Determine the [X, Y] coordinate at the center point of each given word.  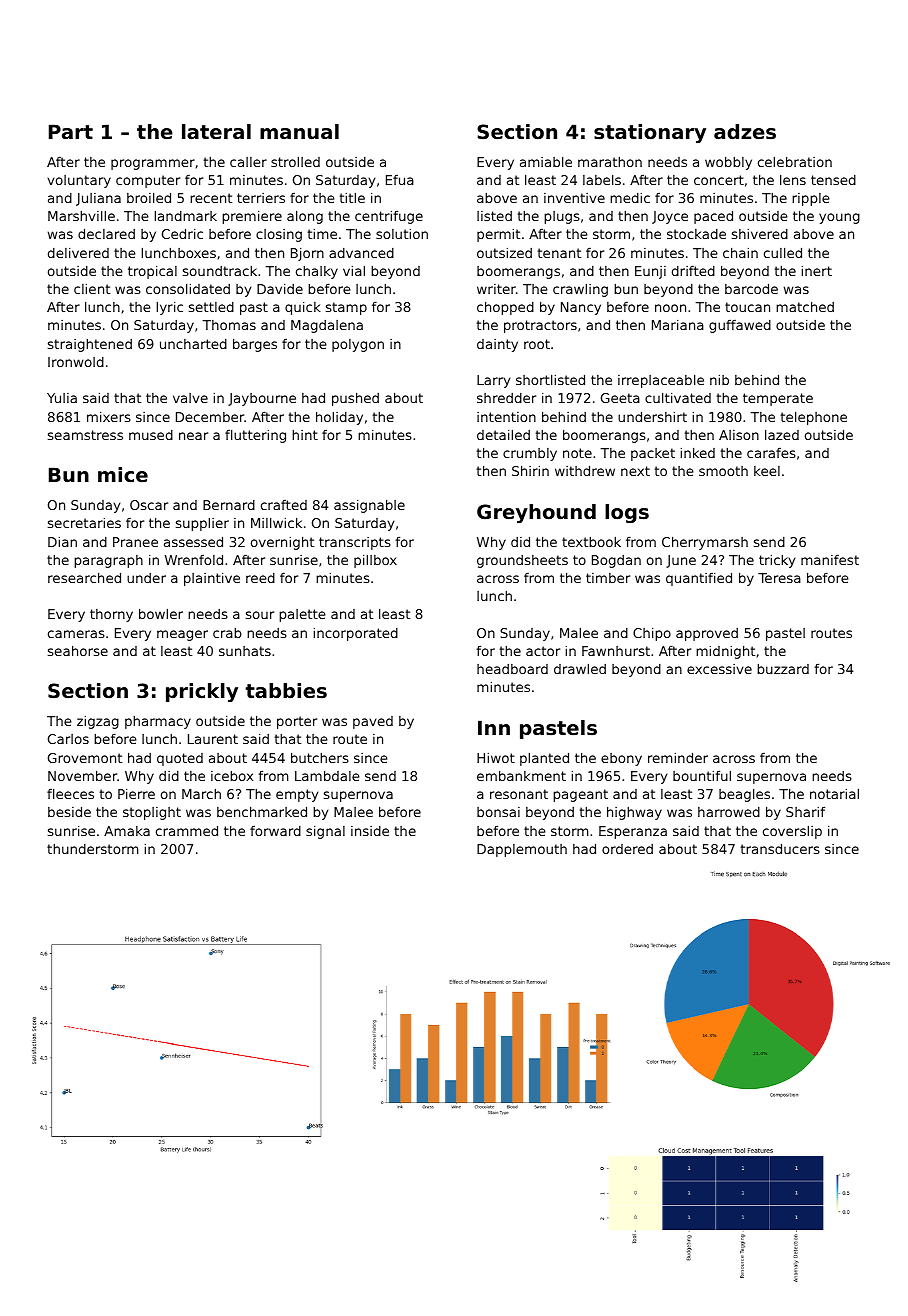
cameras [76, 634]
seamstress [85, 435]
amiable [546, 162]
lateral [216, 132]
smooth [723, 471]
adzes [745, 132]
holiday [339, 418]
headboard [512, 669]
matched [805, 306]
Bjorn [307, 254]
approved [707, 634]
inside [370, 831]
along [305, 217]
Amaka [127, 831]
